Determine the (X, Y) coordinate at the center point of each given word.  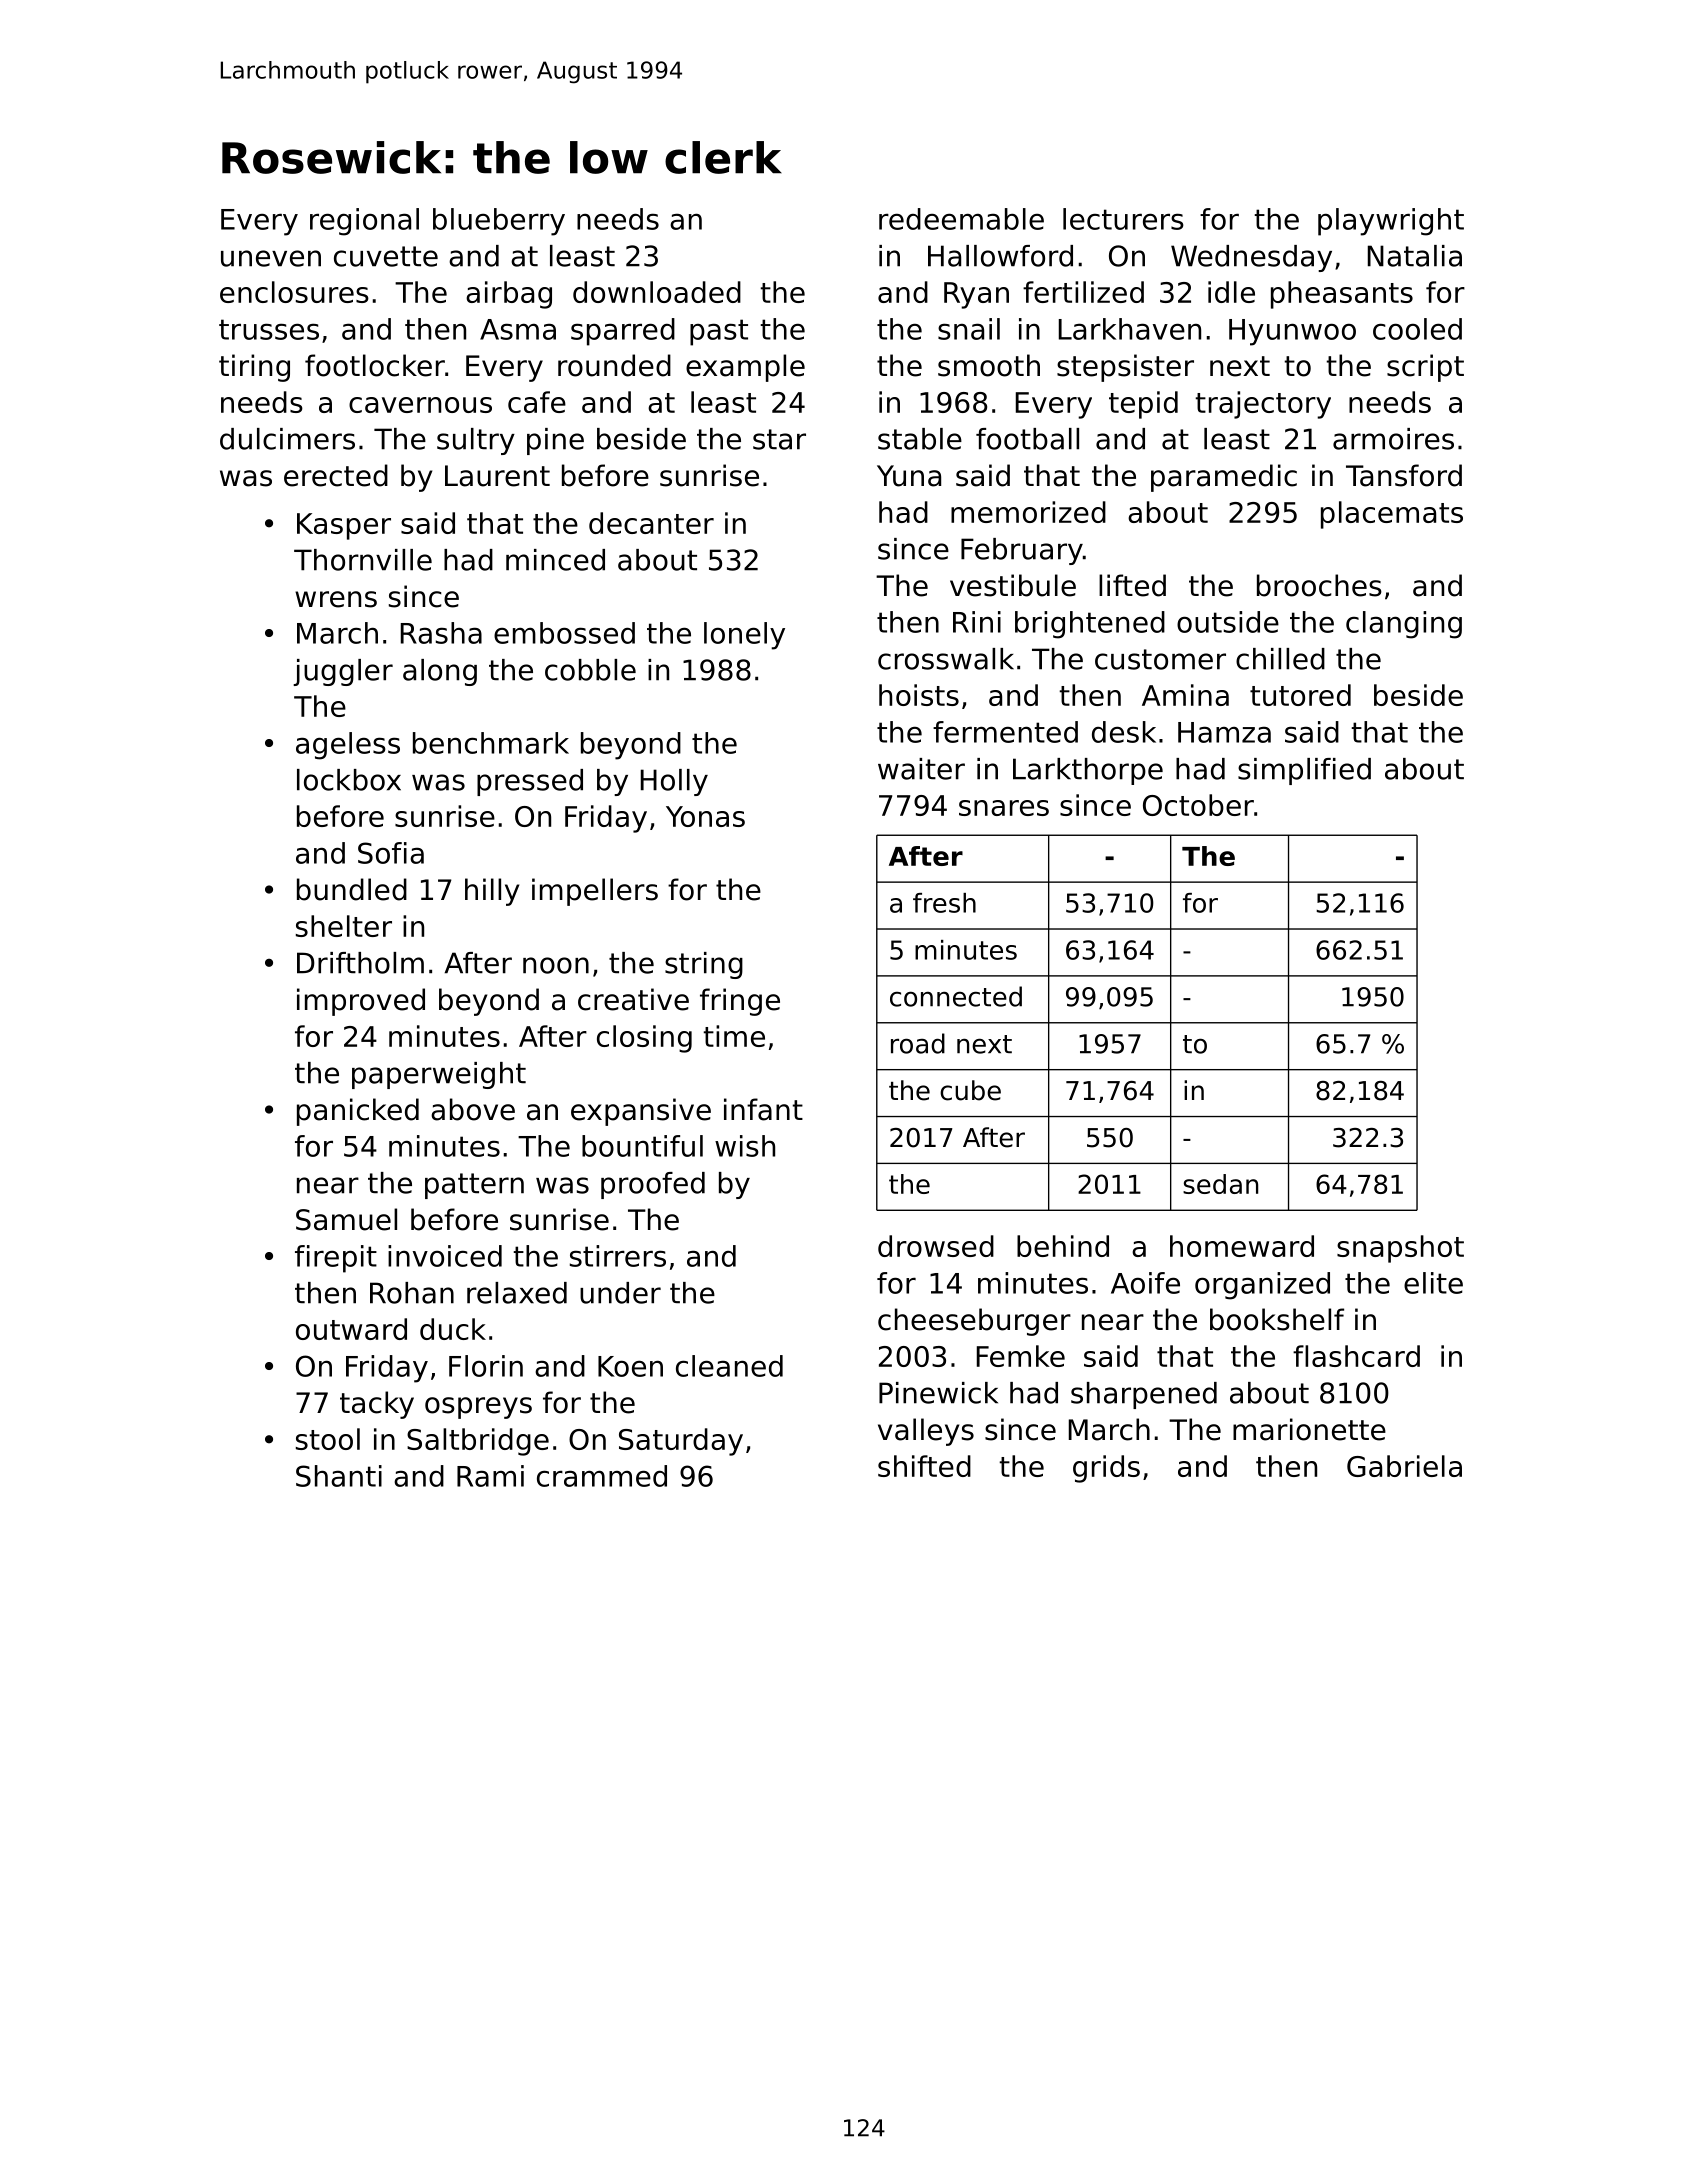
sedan (1220, 1184)
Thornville (363, 560)
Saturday (681, 1442)
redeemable (961, 219)
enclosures (294, 292)
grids (1106, 1469)
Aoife (1145, 1283)
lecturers (1123, 219)
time (734, 1036)
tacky (377, 1405)
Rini (977, 622)
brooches (1319, 585)
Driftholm (360, 963)
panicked (358, 1112)
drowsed (936, 1246)
